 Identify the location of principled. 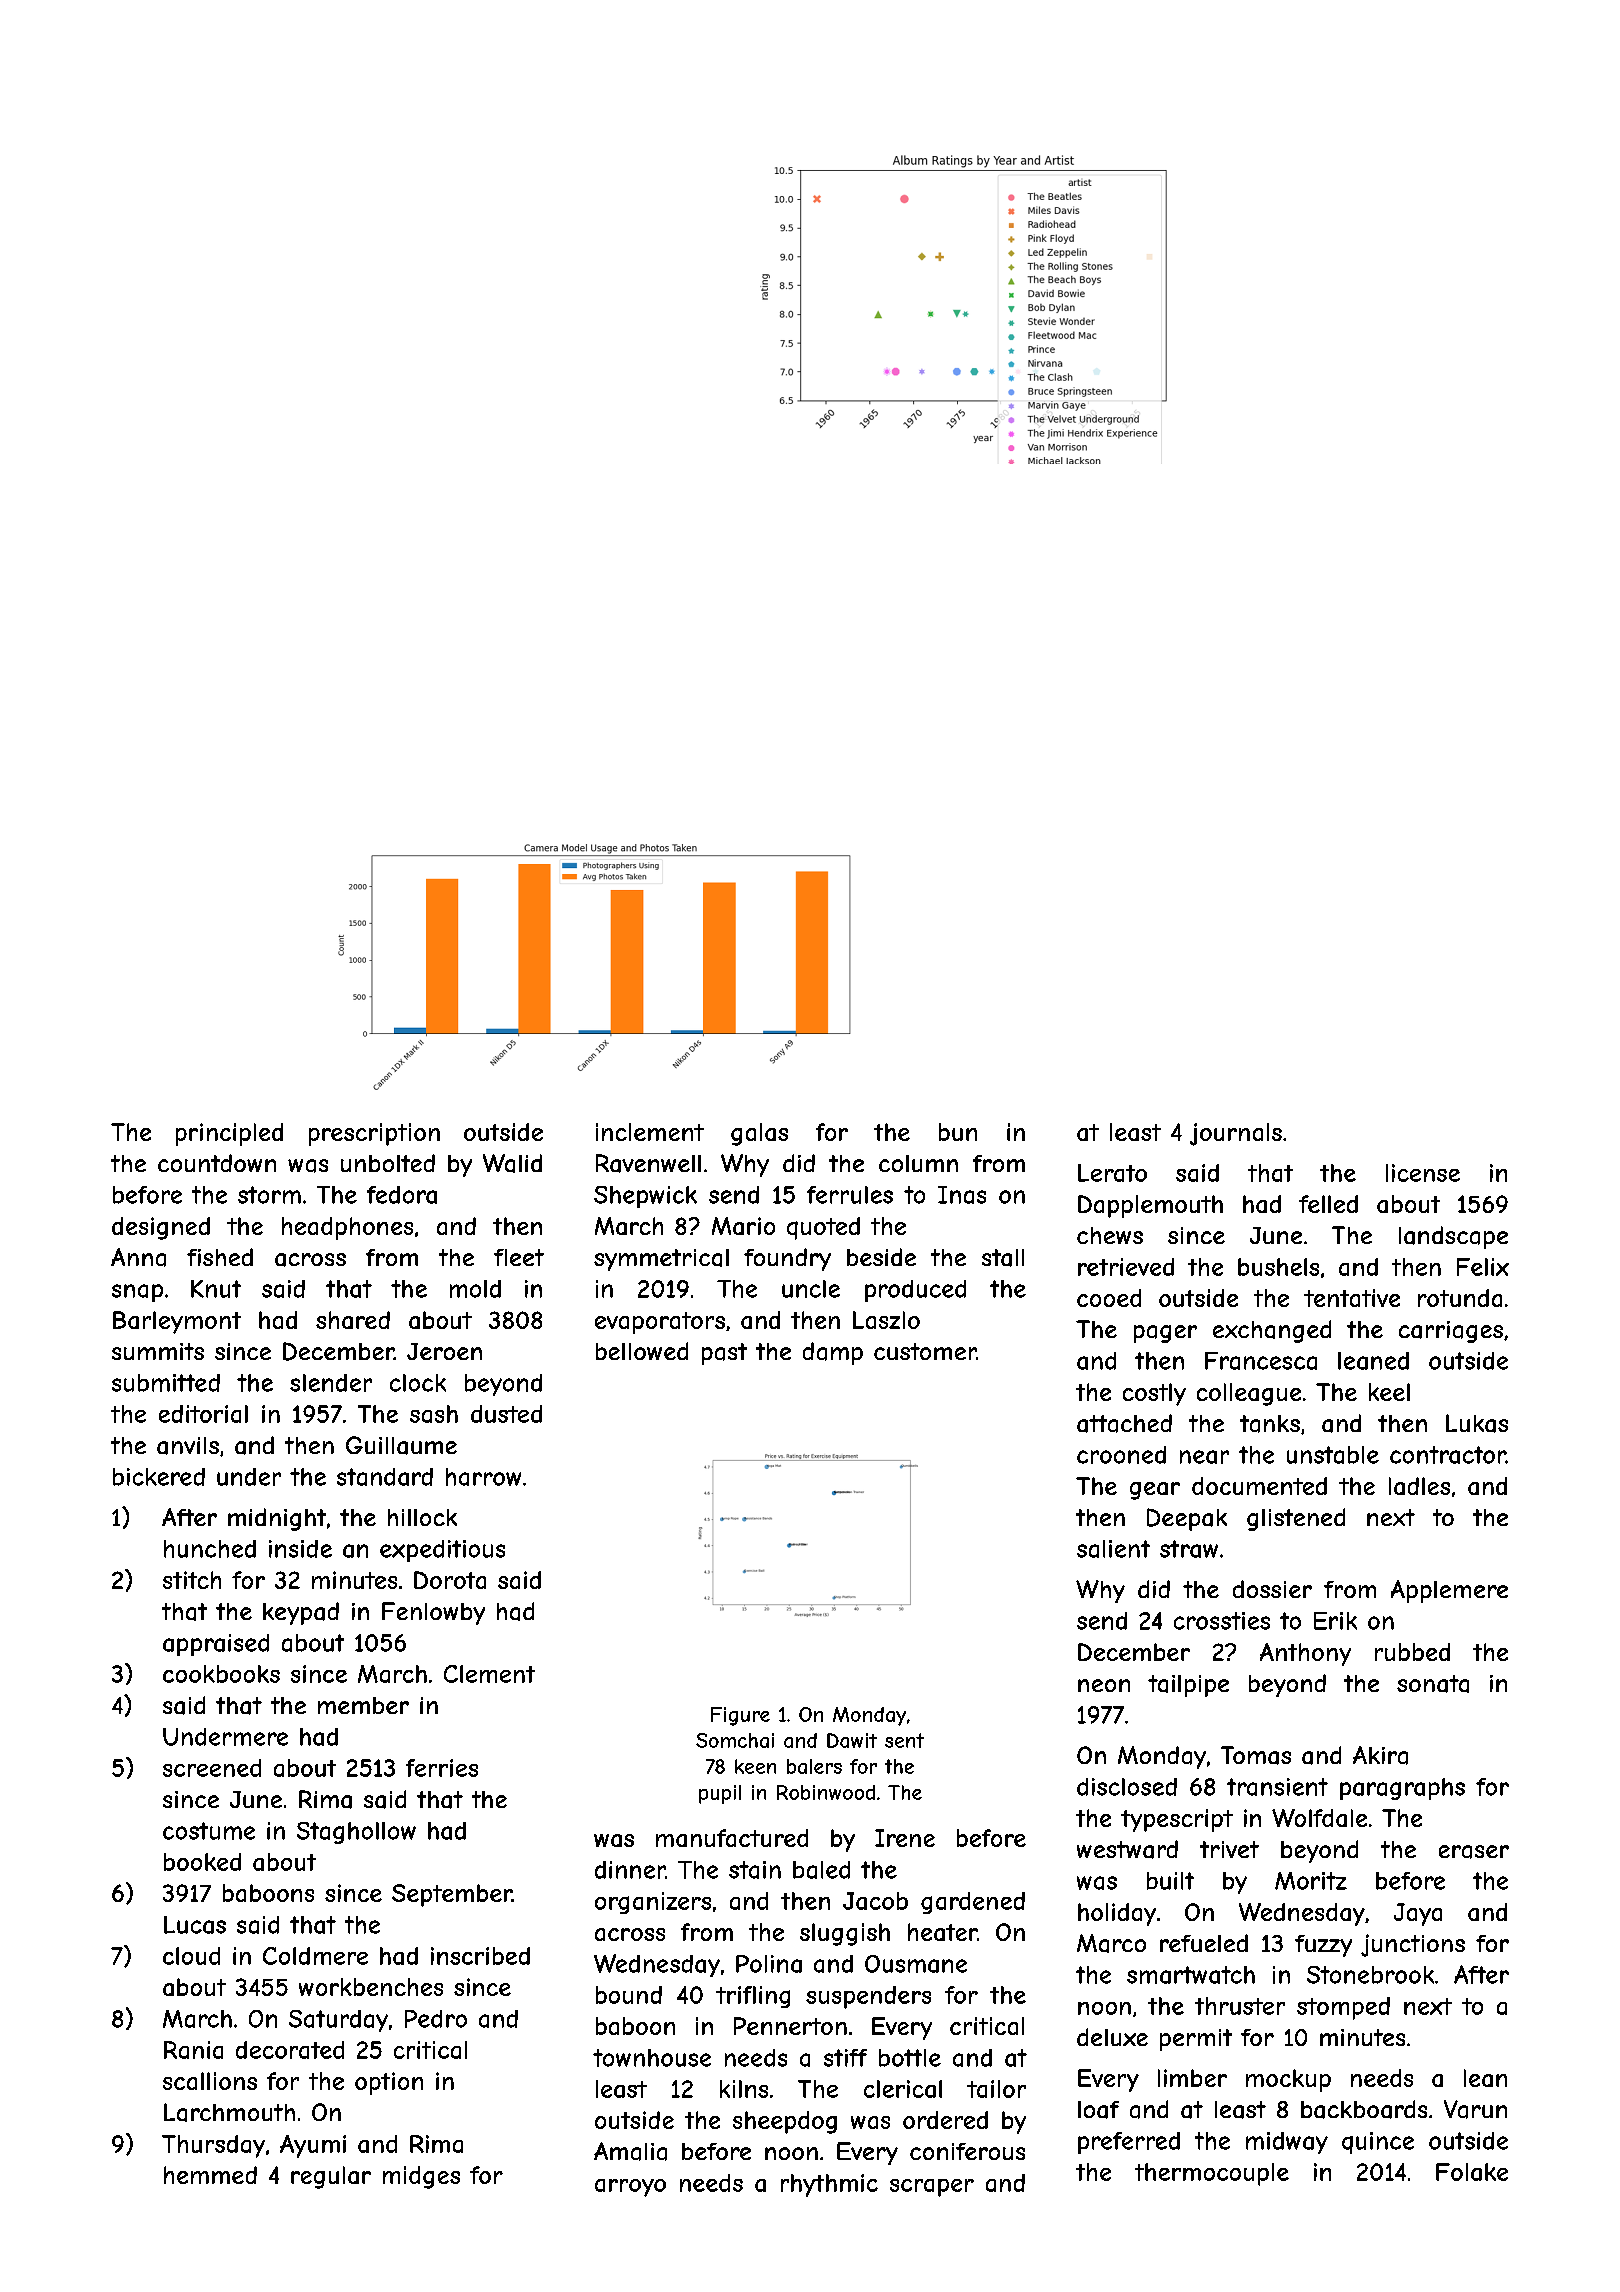
(229, 1134).
